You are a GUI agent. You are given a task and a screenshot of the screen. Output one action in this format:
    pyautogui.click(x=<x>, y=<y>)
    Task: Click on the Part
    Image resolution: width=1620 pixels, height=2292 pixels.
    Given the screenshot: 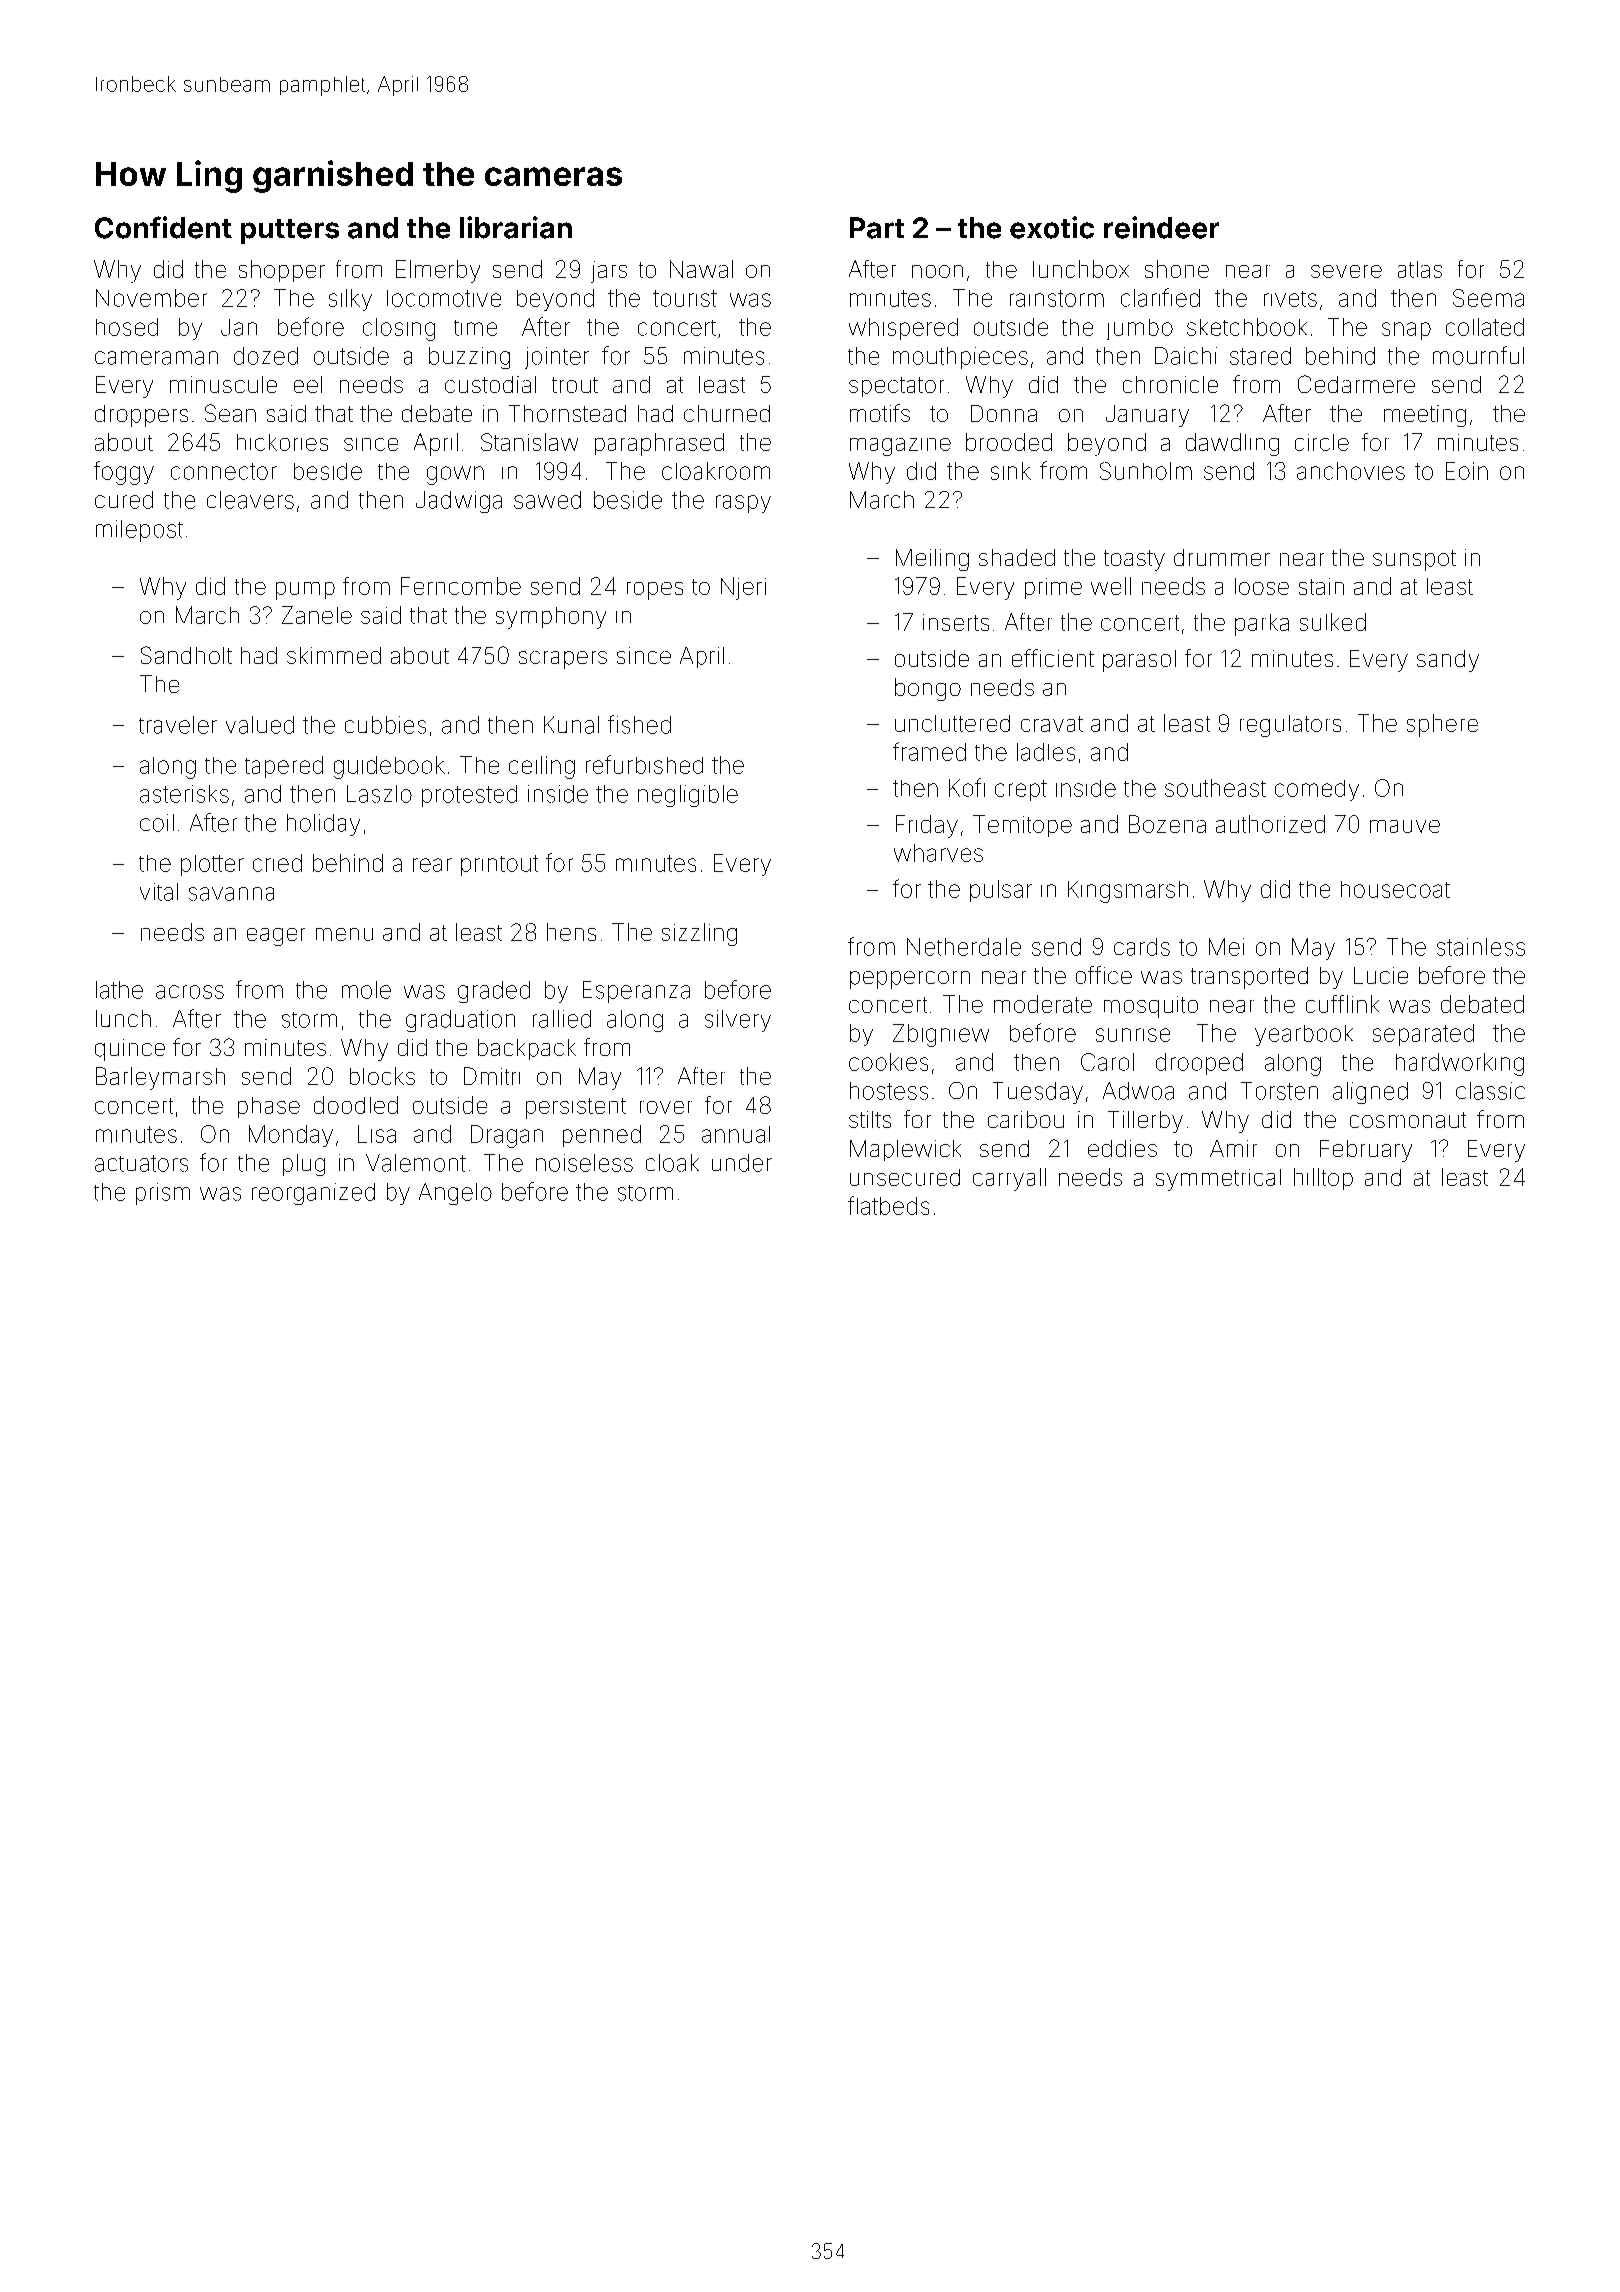 What is the action you would take?
    pyautogui.click(x=877, y=228)
